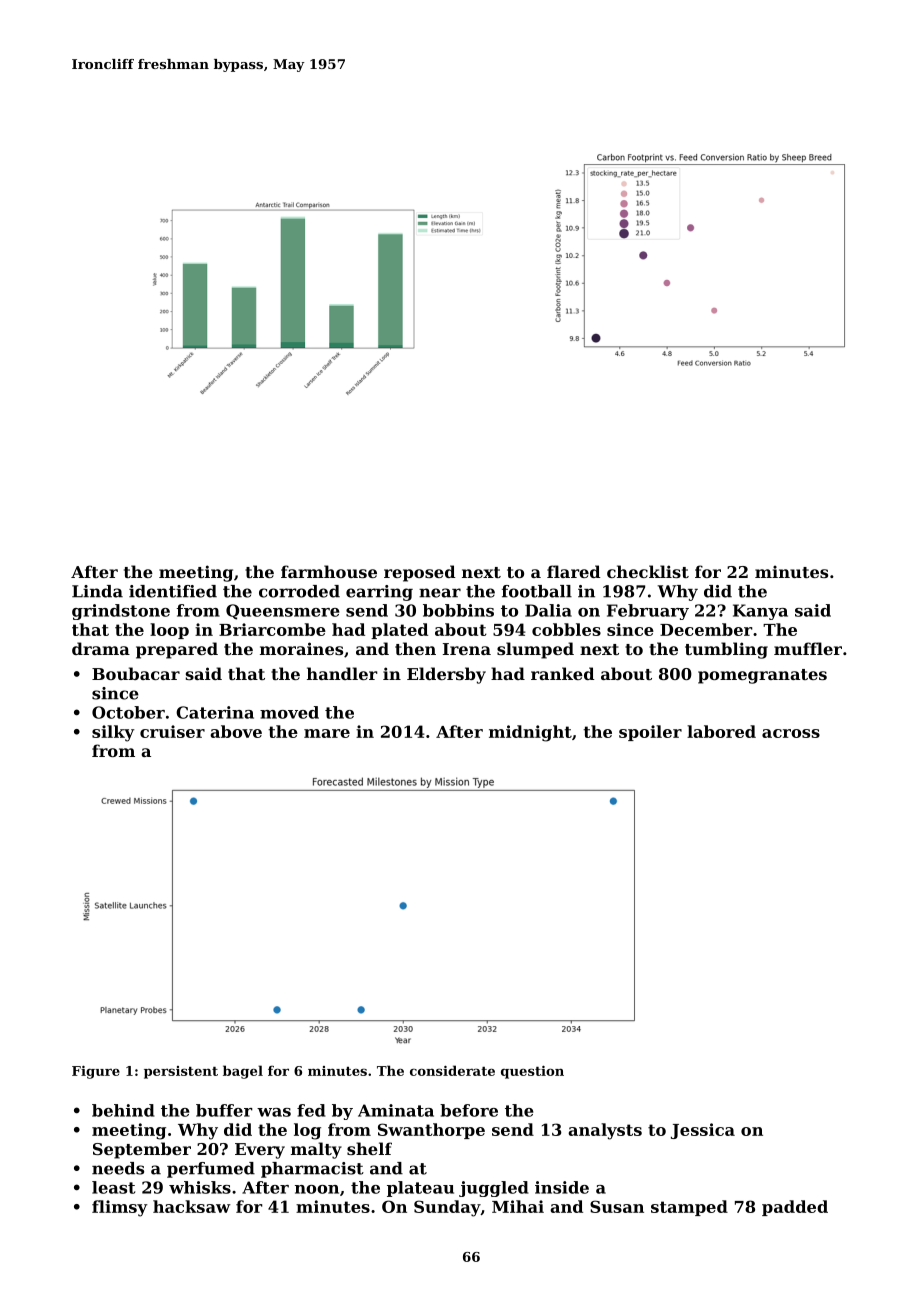 The image size is (924, 1308). I want to click on fed, so click(311, 1110).
